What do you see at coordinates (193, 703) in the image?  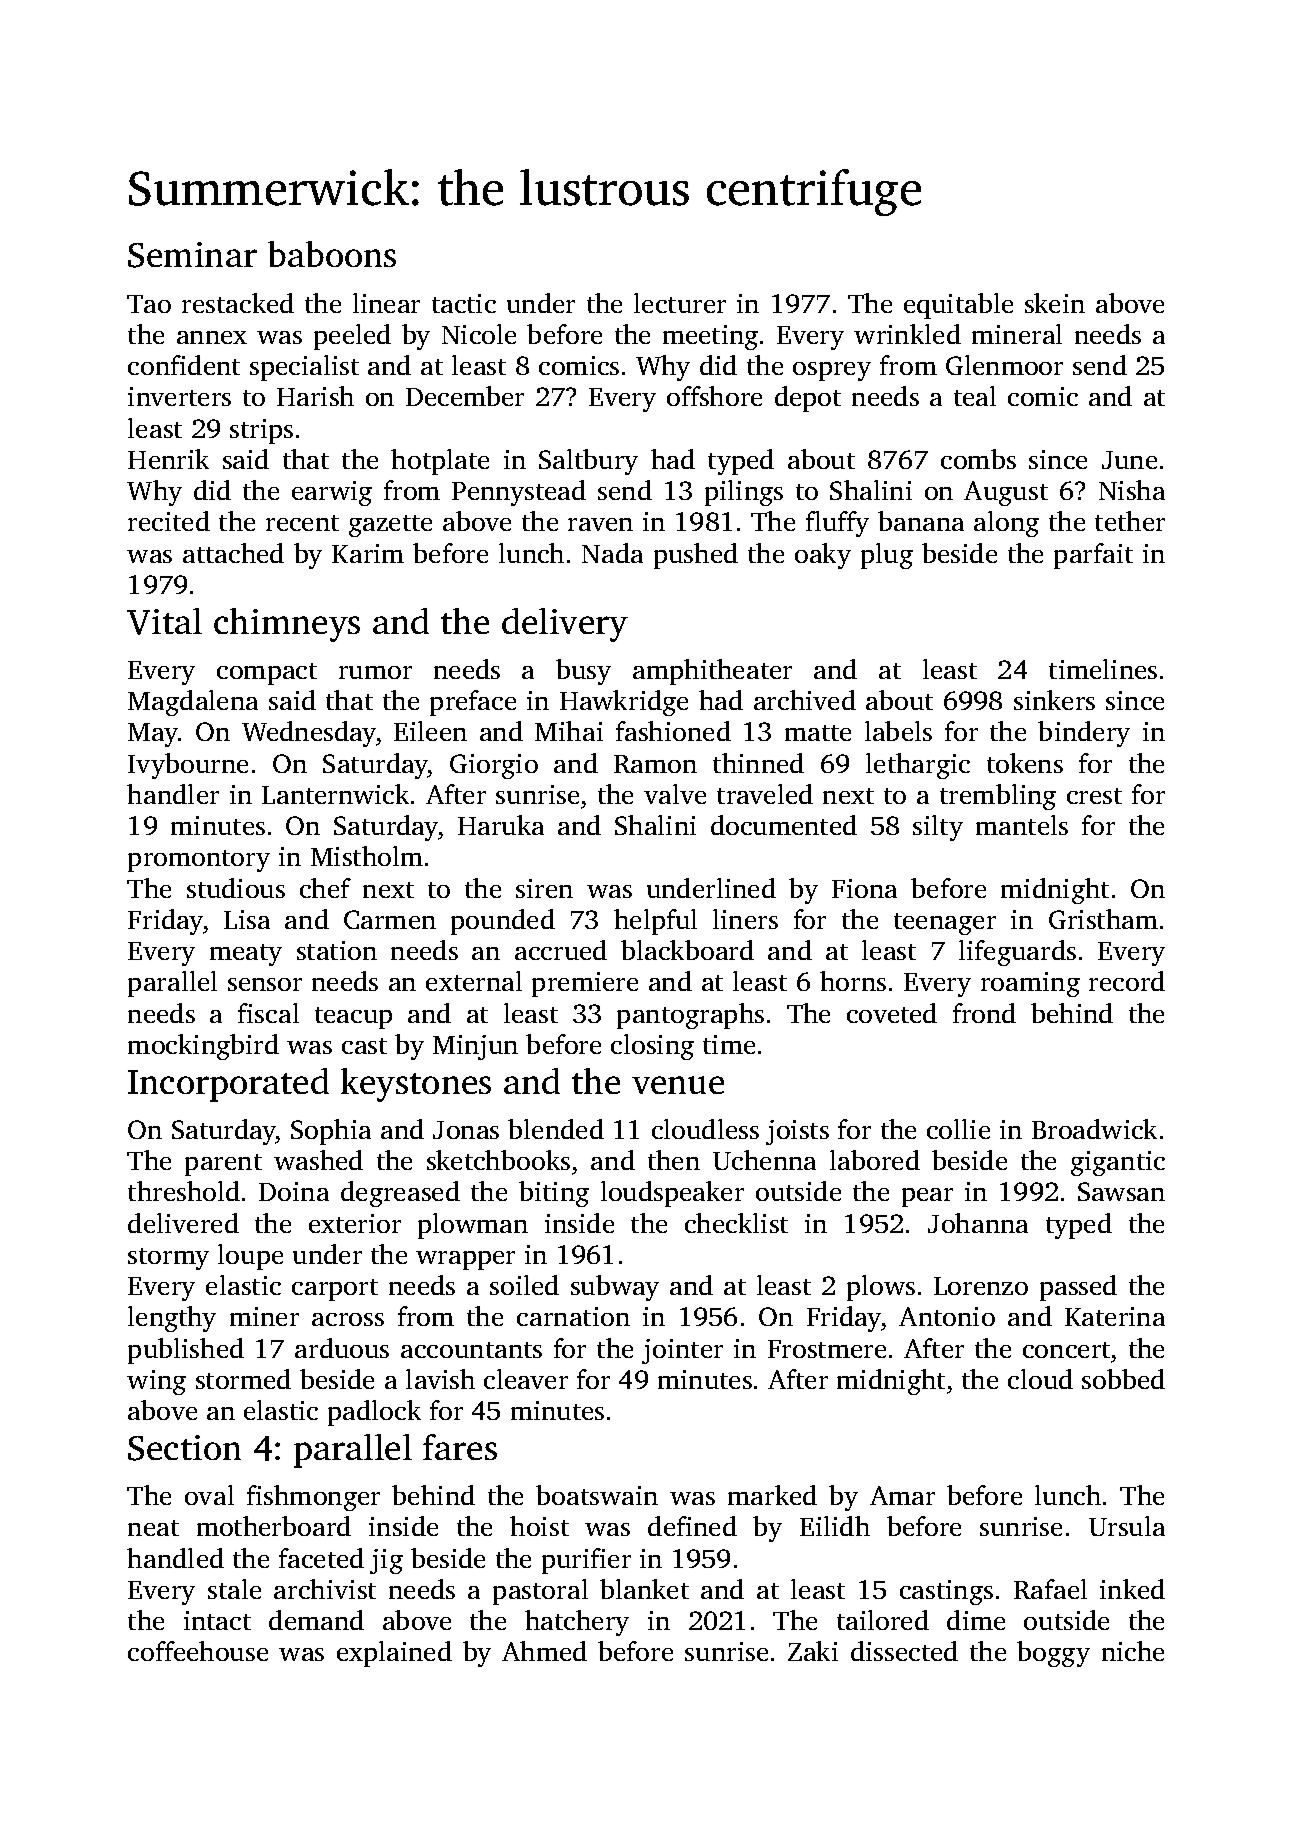 I see `Magdalena` at bounding box center [193, 703].
